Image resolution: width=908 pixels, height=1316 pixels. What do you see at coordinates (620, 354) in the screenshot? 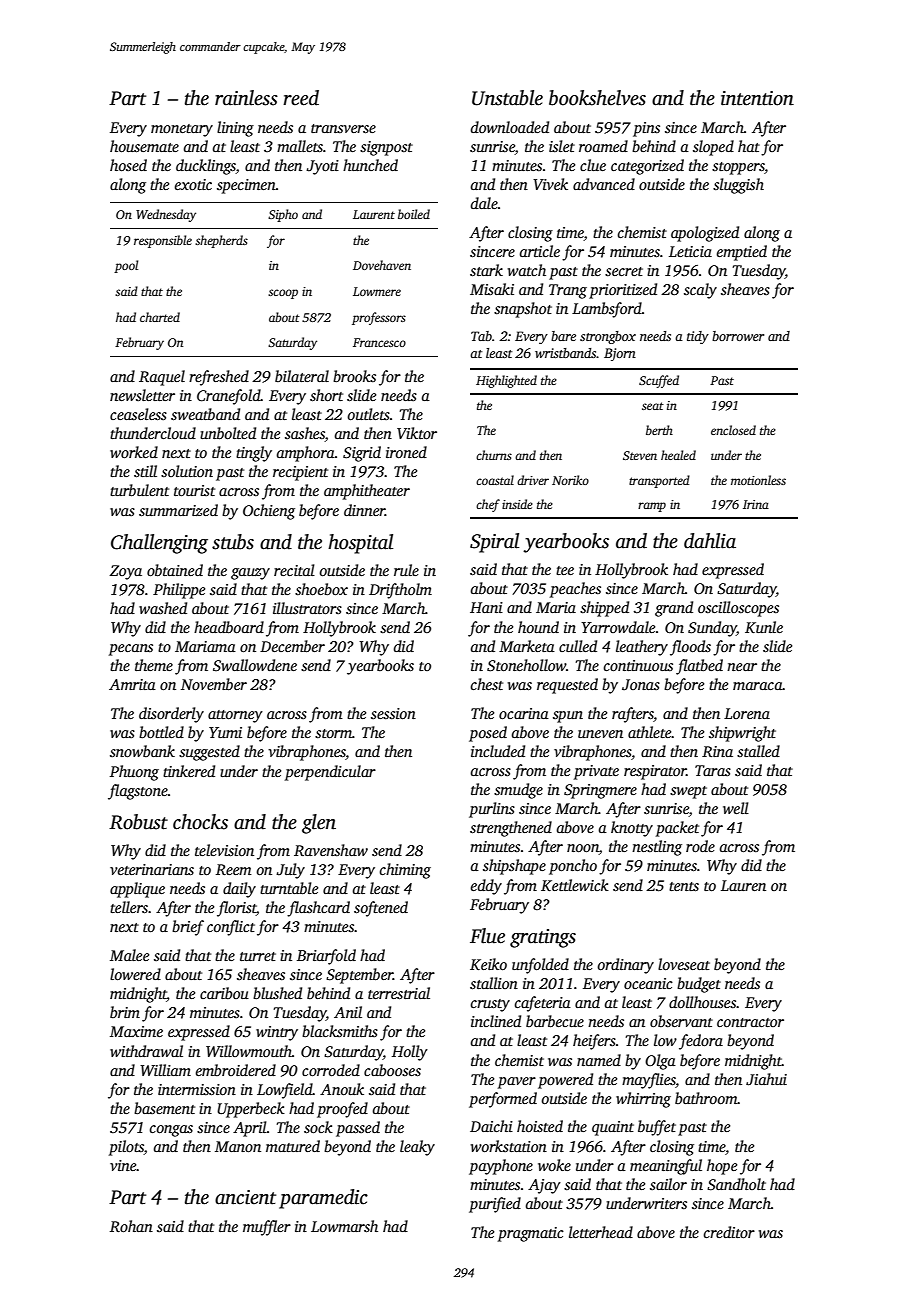
I see `Bjorn` at bounding box center [620, 354].
